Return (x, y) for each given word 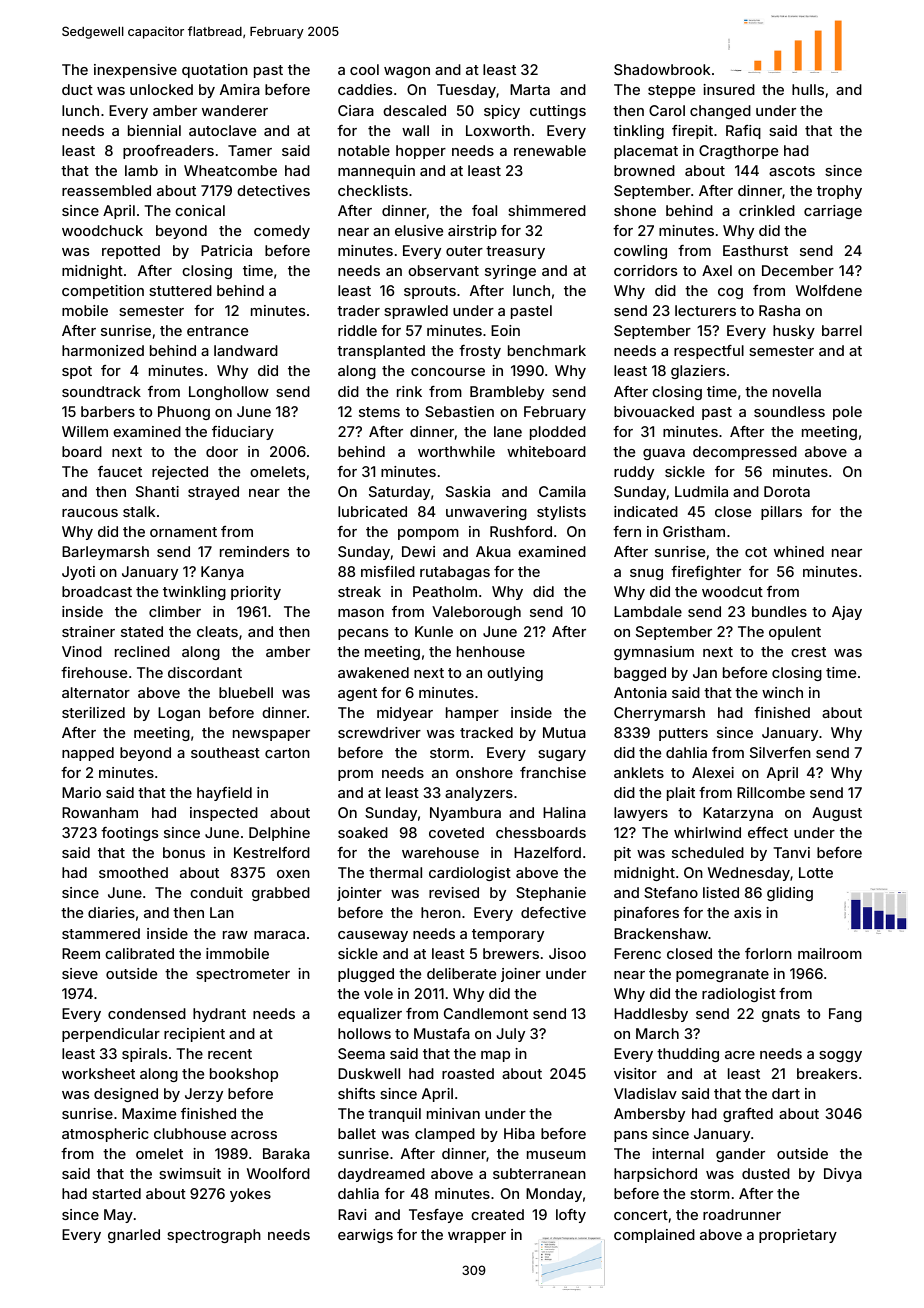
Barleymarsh (105, 553)
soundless (789, 411)
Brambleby (507, 393)
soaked (363, 832)
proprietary (798, 1236)
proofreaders (168, 152)
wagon (407, 72)
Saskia (468, 491)
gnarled (134, 1236)
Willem (85, 431)
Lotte (816, 872)
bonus (184, 852)
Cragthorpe (738, 152)
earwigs (365, 1236)
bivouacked (654, 411)
